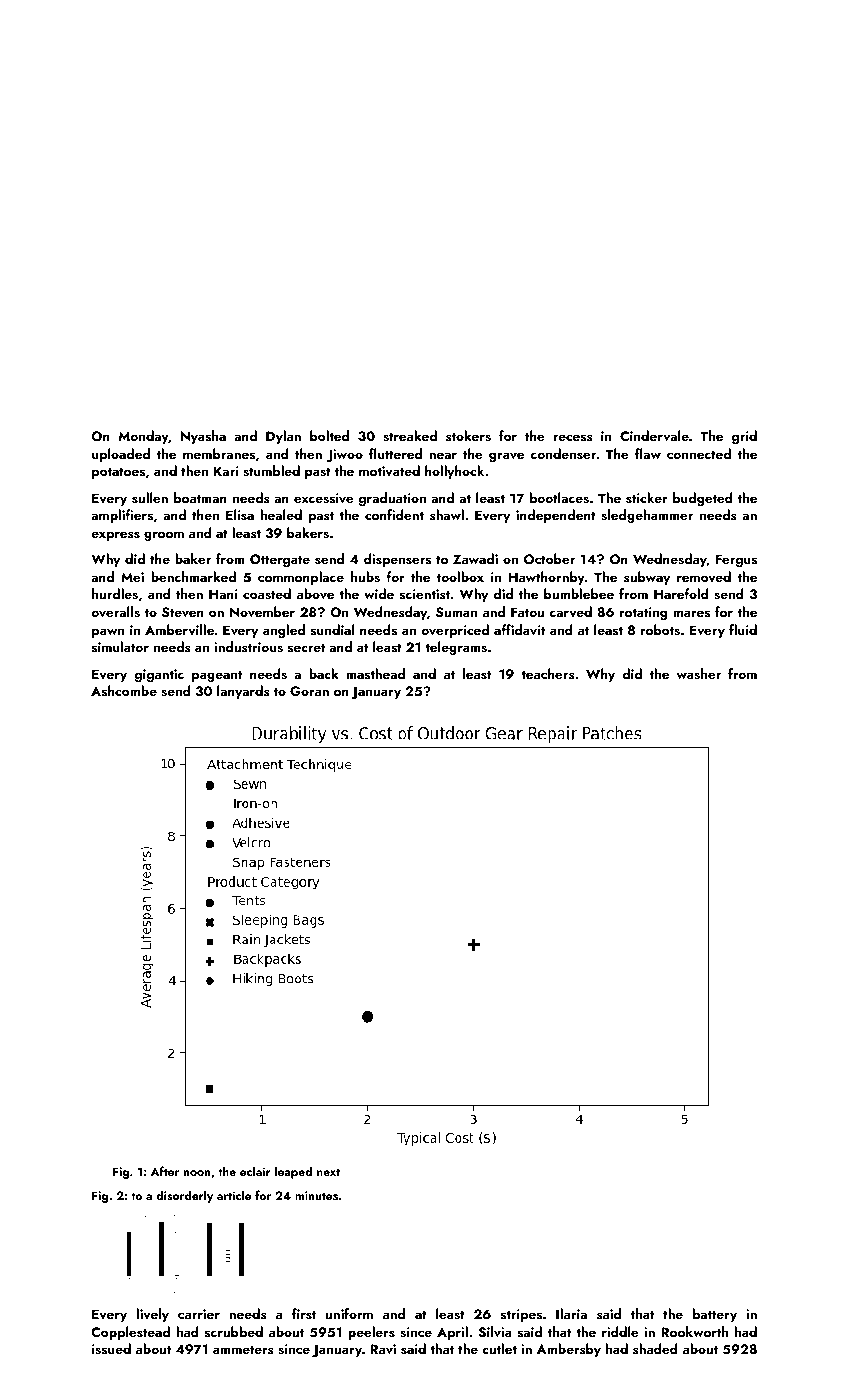 This image has height=1400, width=849. I want to click on Rookworth, so click(694, 1331).
